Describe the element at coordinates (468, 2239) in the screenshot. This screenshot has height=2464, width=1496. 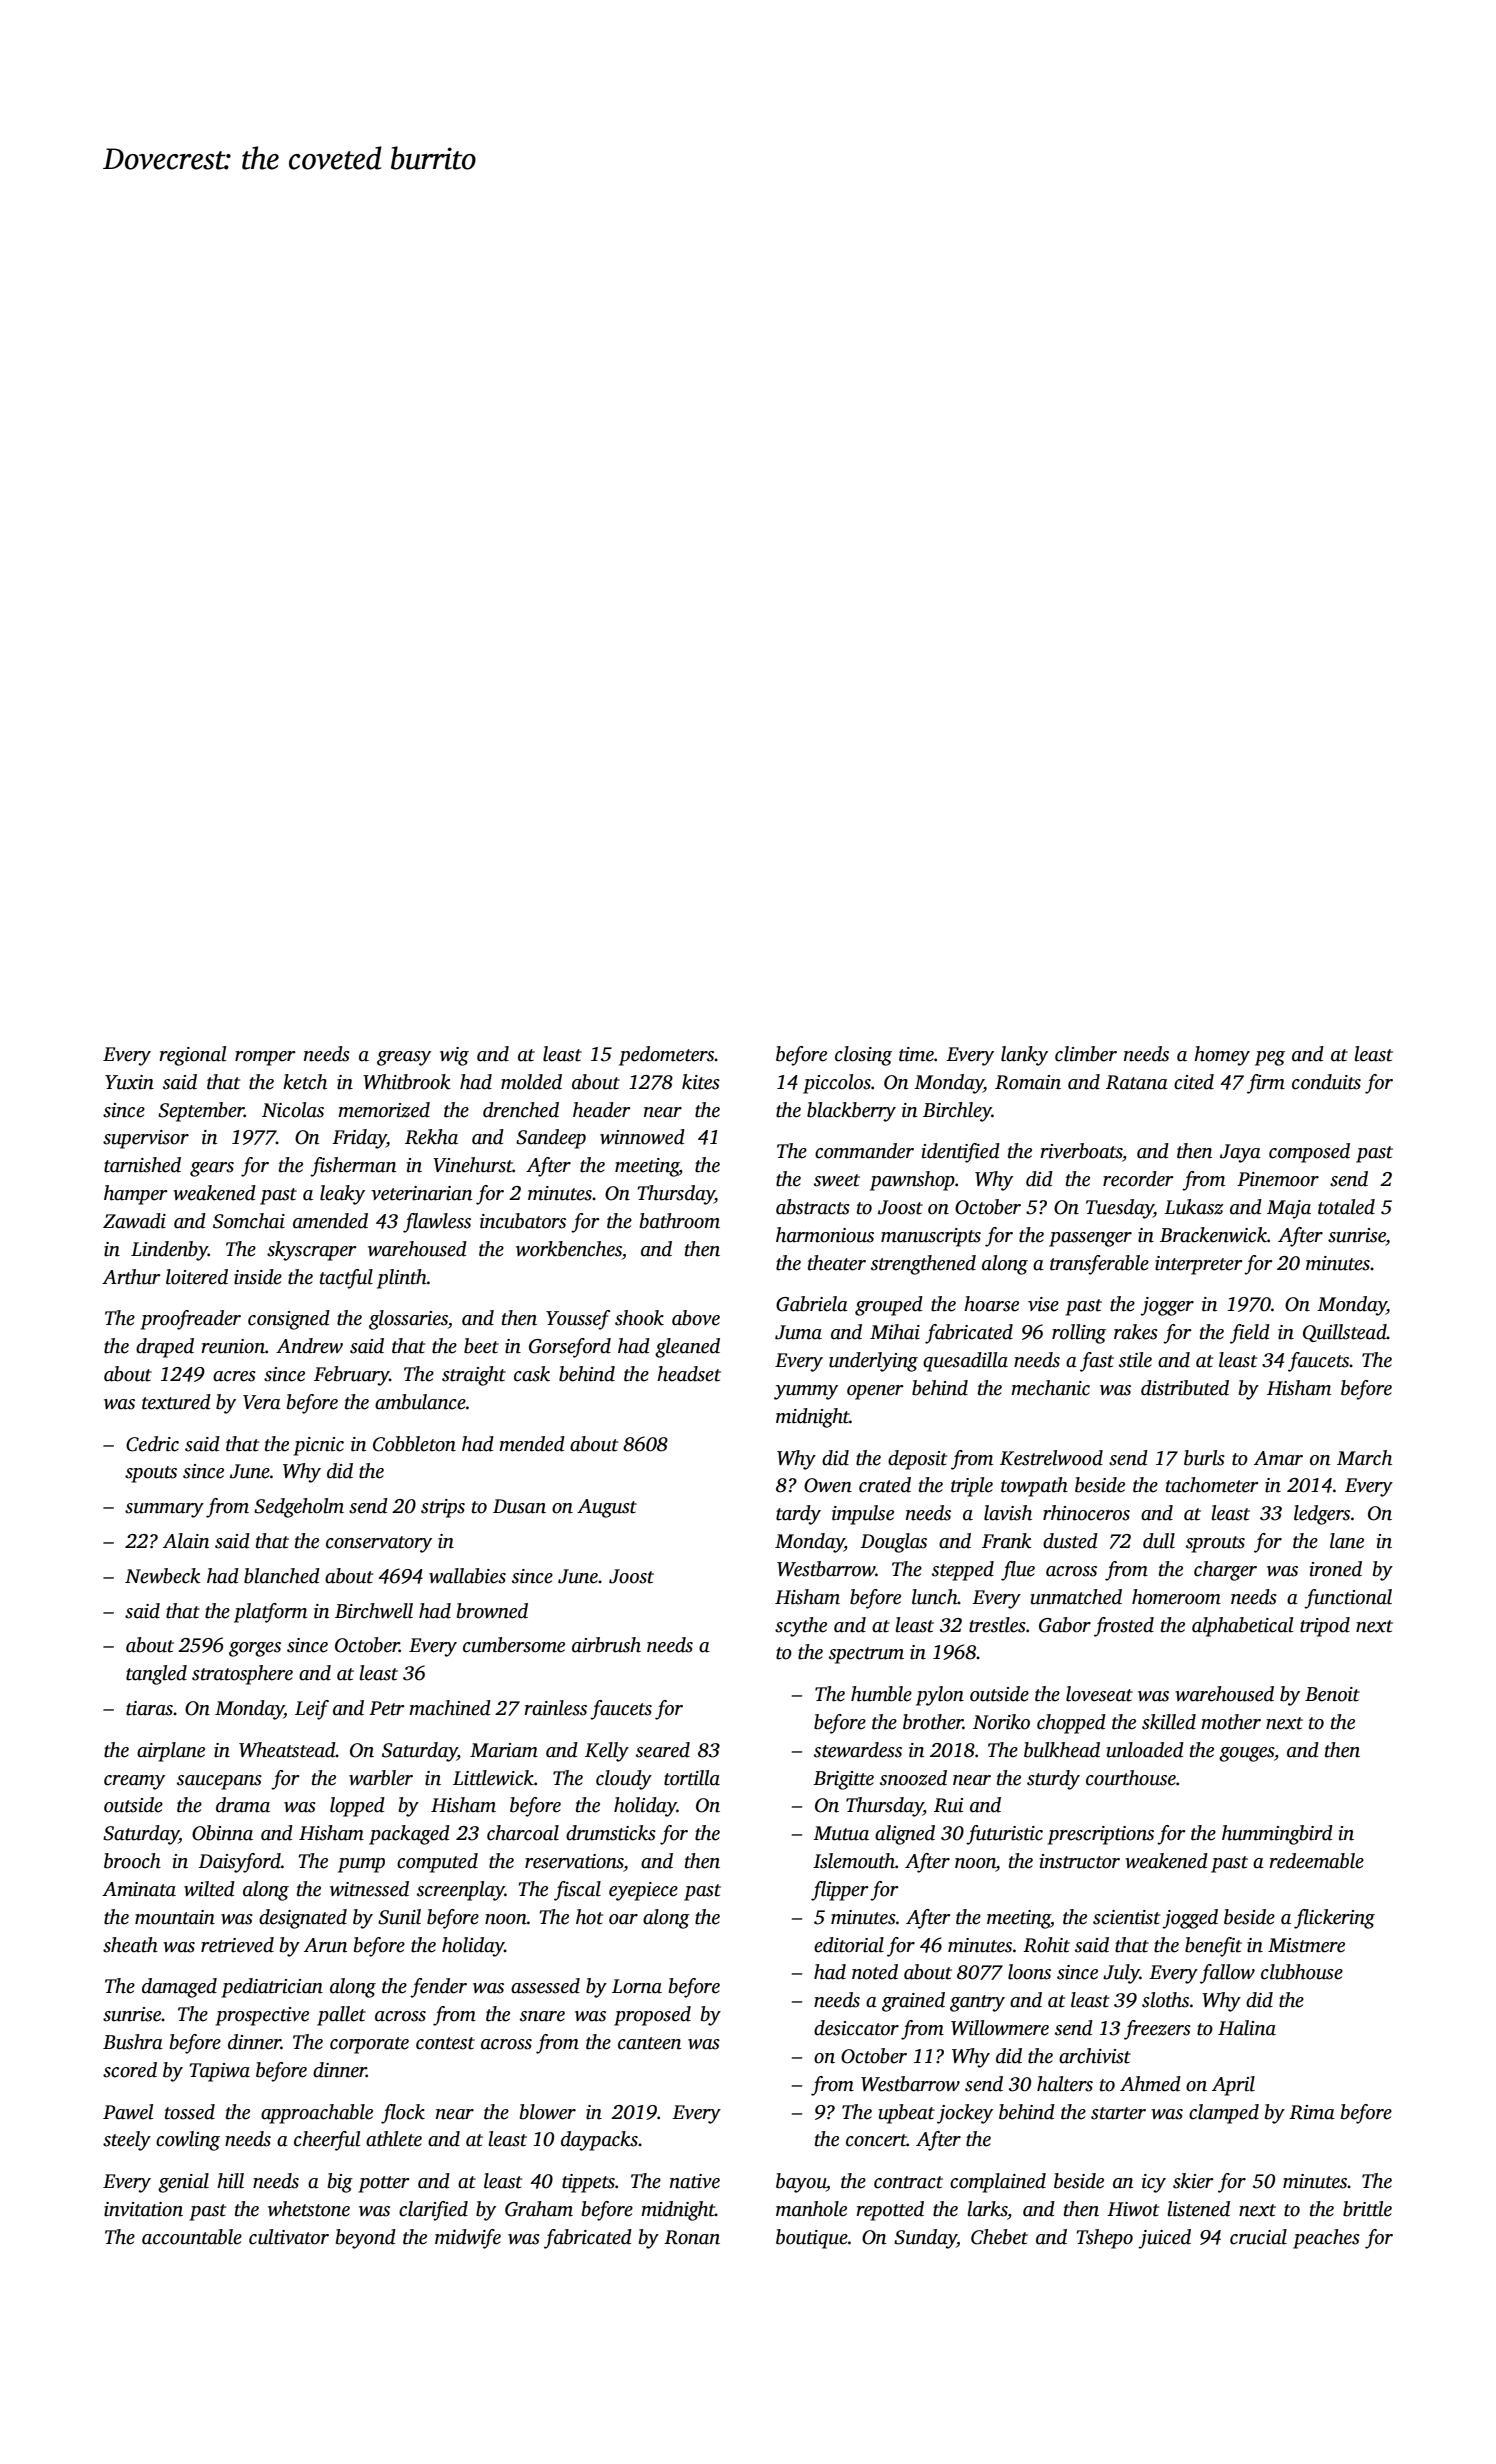
I see `midwife` at that location.
